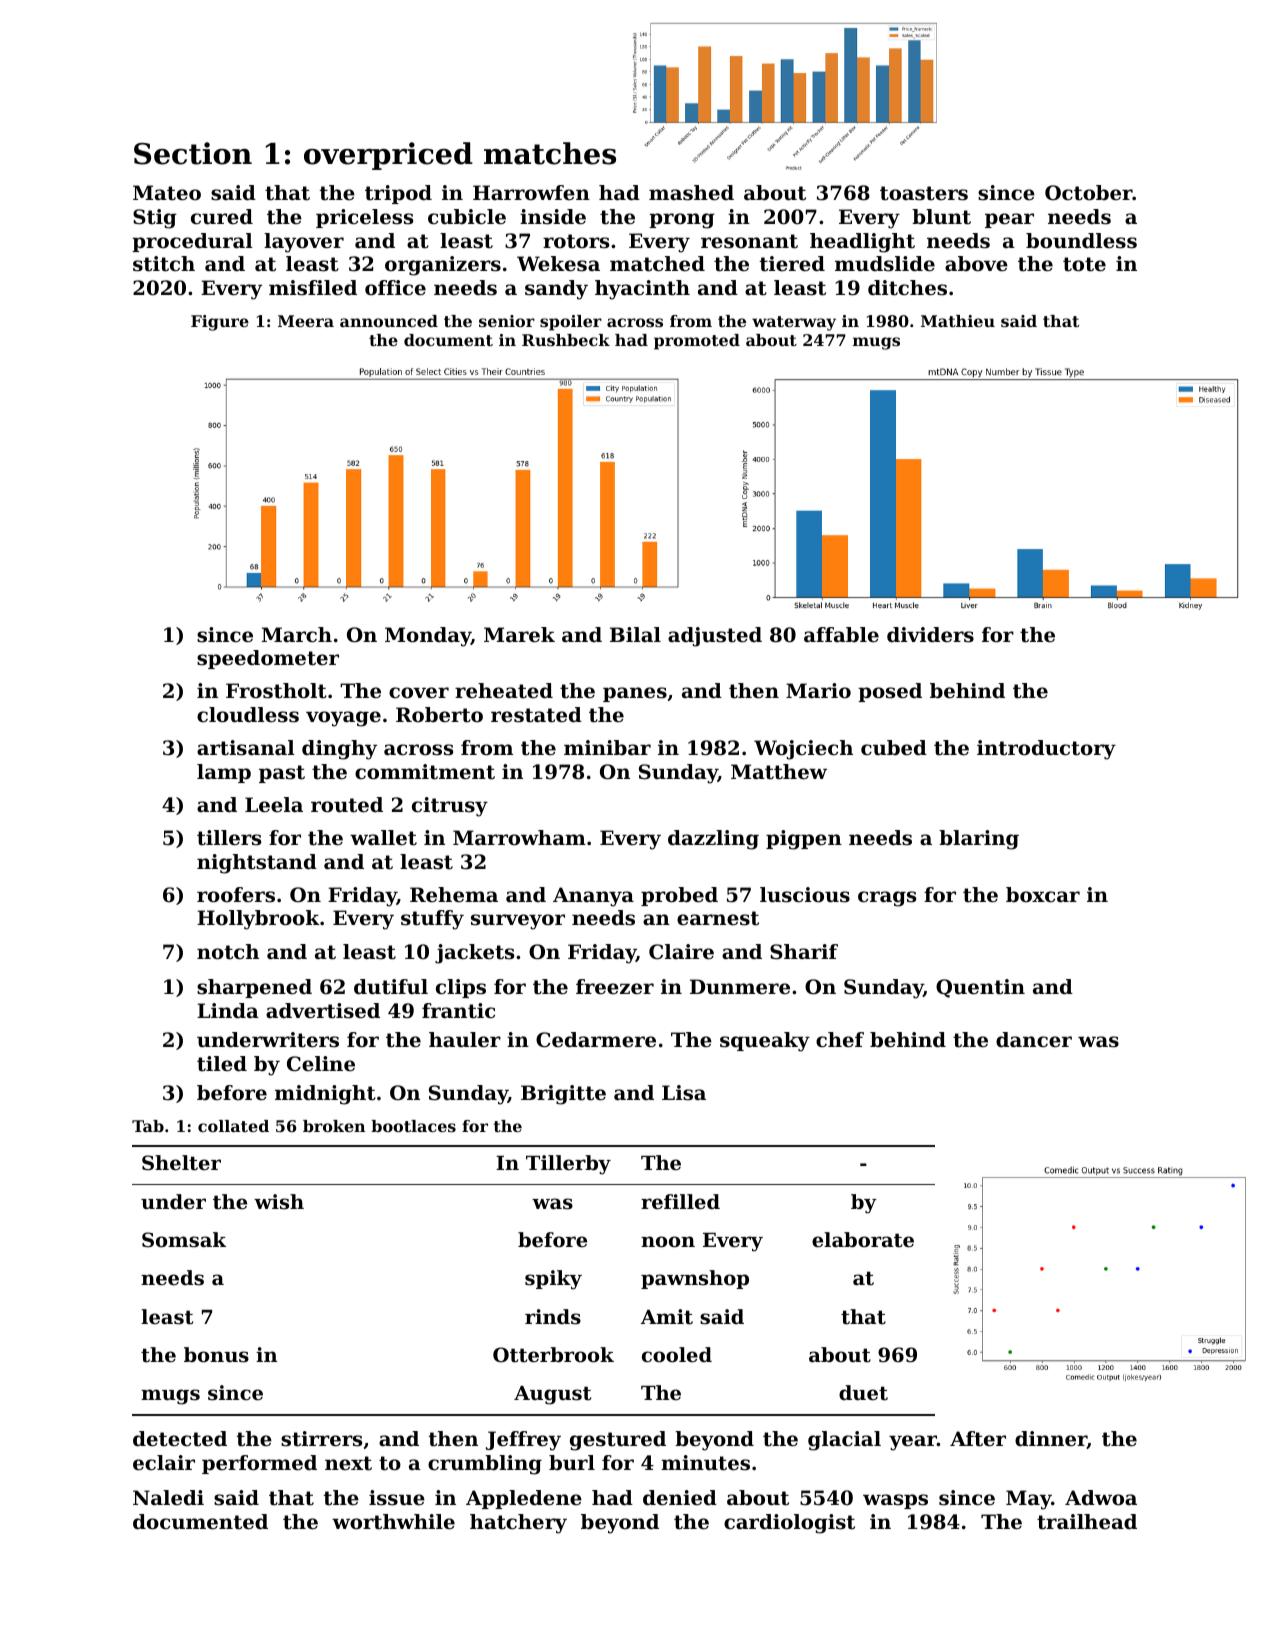 This page has width=1270, height=1643. I want to click on trailhead, so click(1087, 1522).
